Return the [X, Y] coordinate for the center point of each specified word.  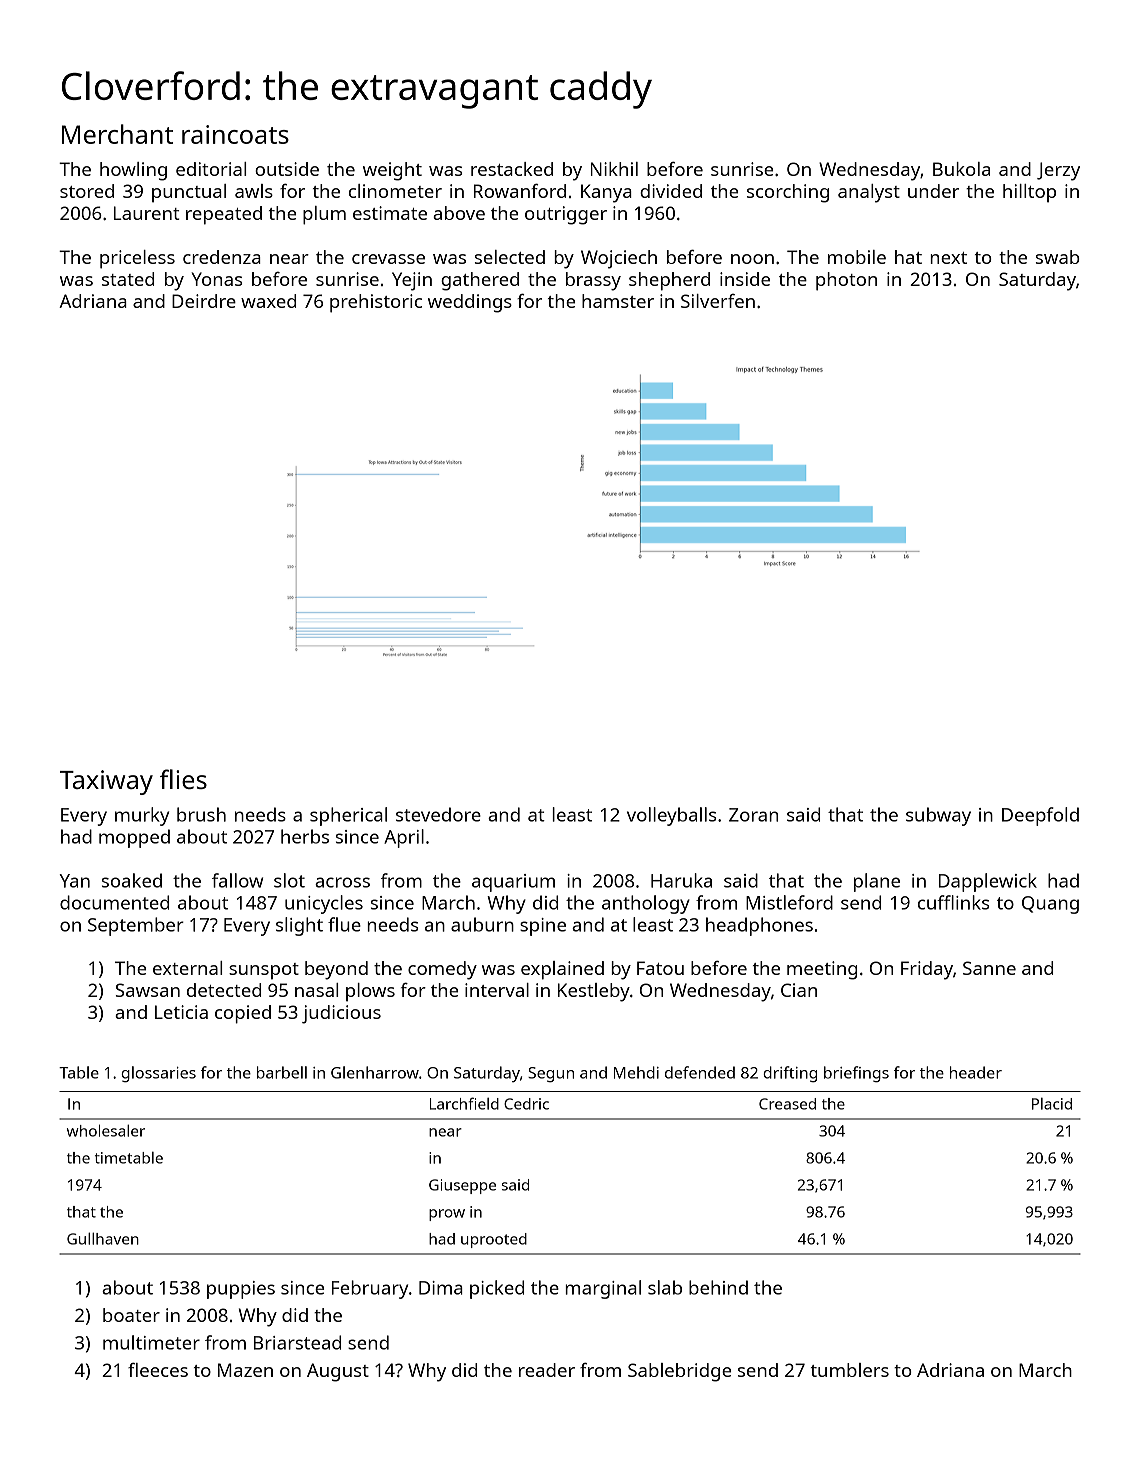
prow [447, 1215]
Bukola [961, 169]
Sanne [989, 968]
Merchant [117, 134]
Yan [74, 881]
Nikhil [614, 169]
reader [547, 1370]
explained [562, 970]
